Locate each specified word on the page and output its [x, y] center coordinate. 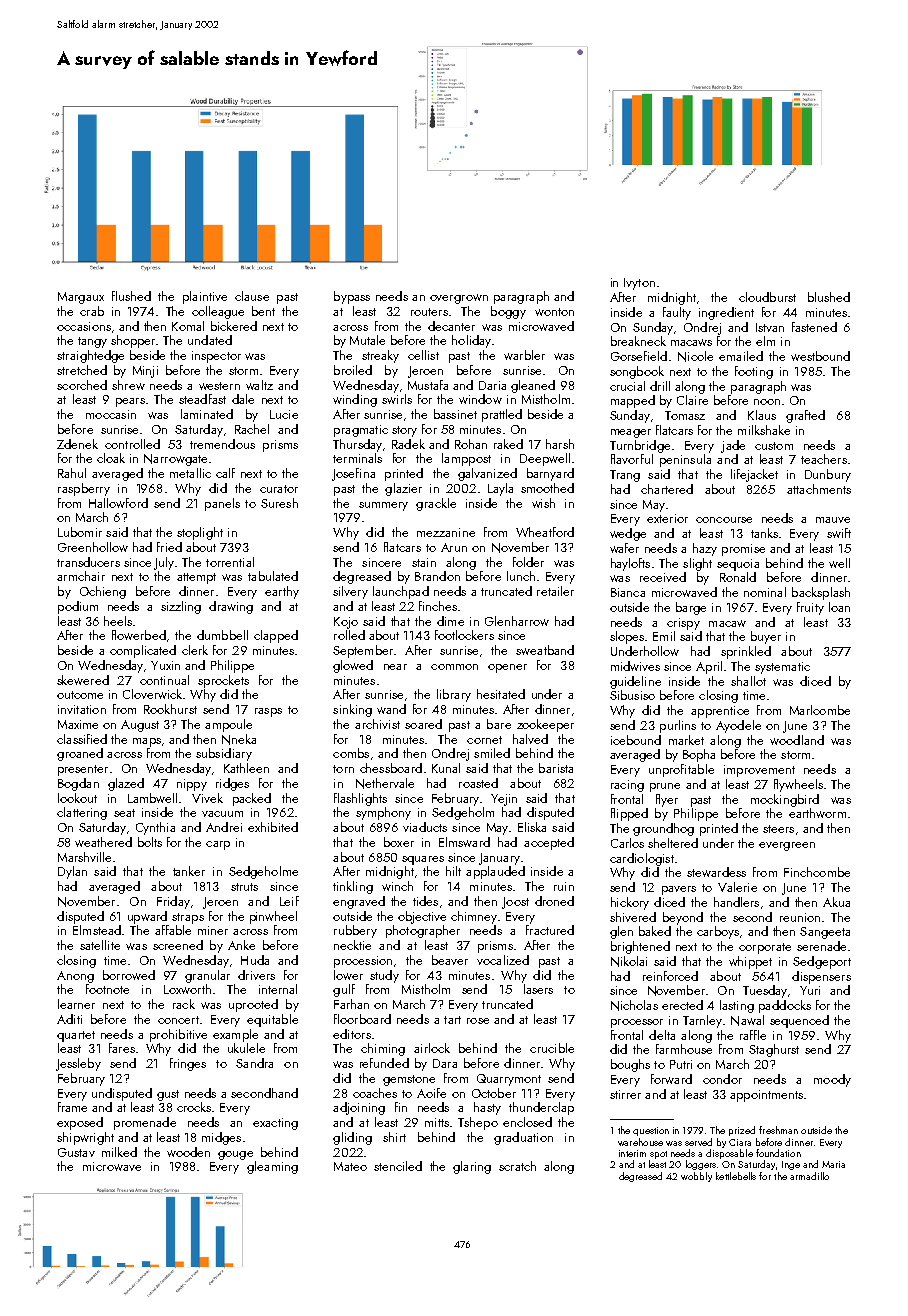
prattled [502, 415]
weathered [103, 842]
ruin [564, 886]
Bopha [699, 755]
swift [839, 533]
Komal [188, 326]
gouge [235, 1155]
